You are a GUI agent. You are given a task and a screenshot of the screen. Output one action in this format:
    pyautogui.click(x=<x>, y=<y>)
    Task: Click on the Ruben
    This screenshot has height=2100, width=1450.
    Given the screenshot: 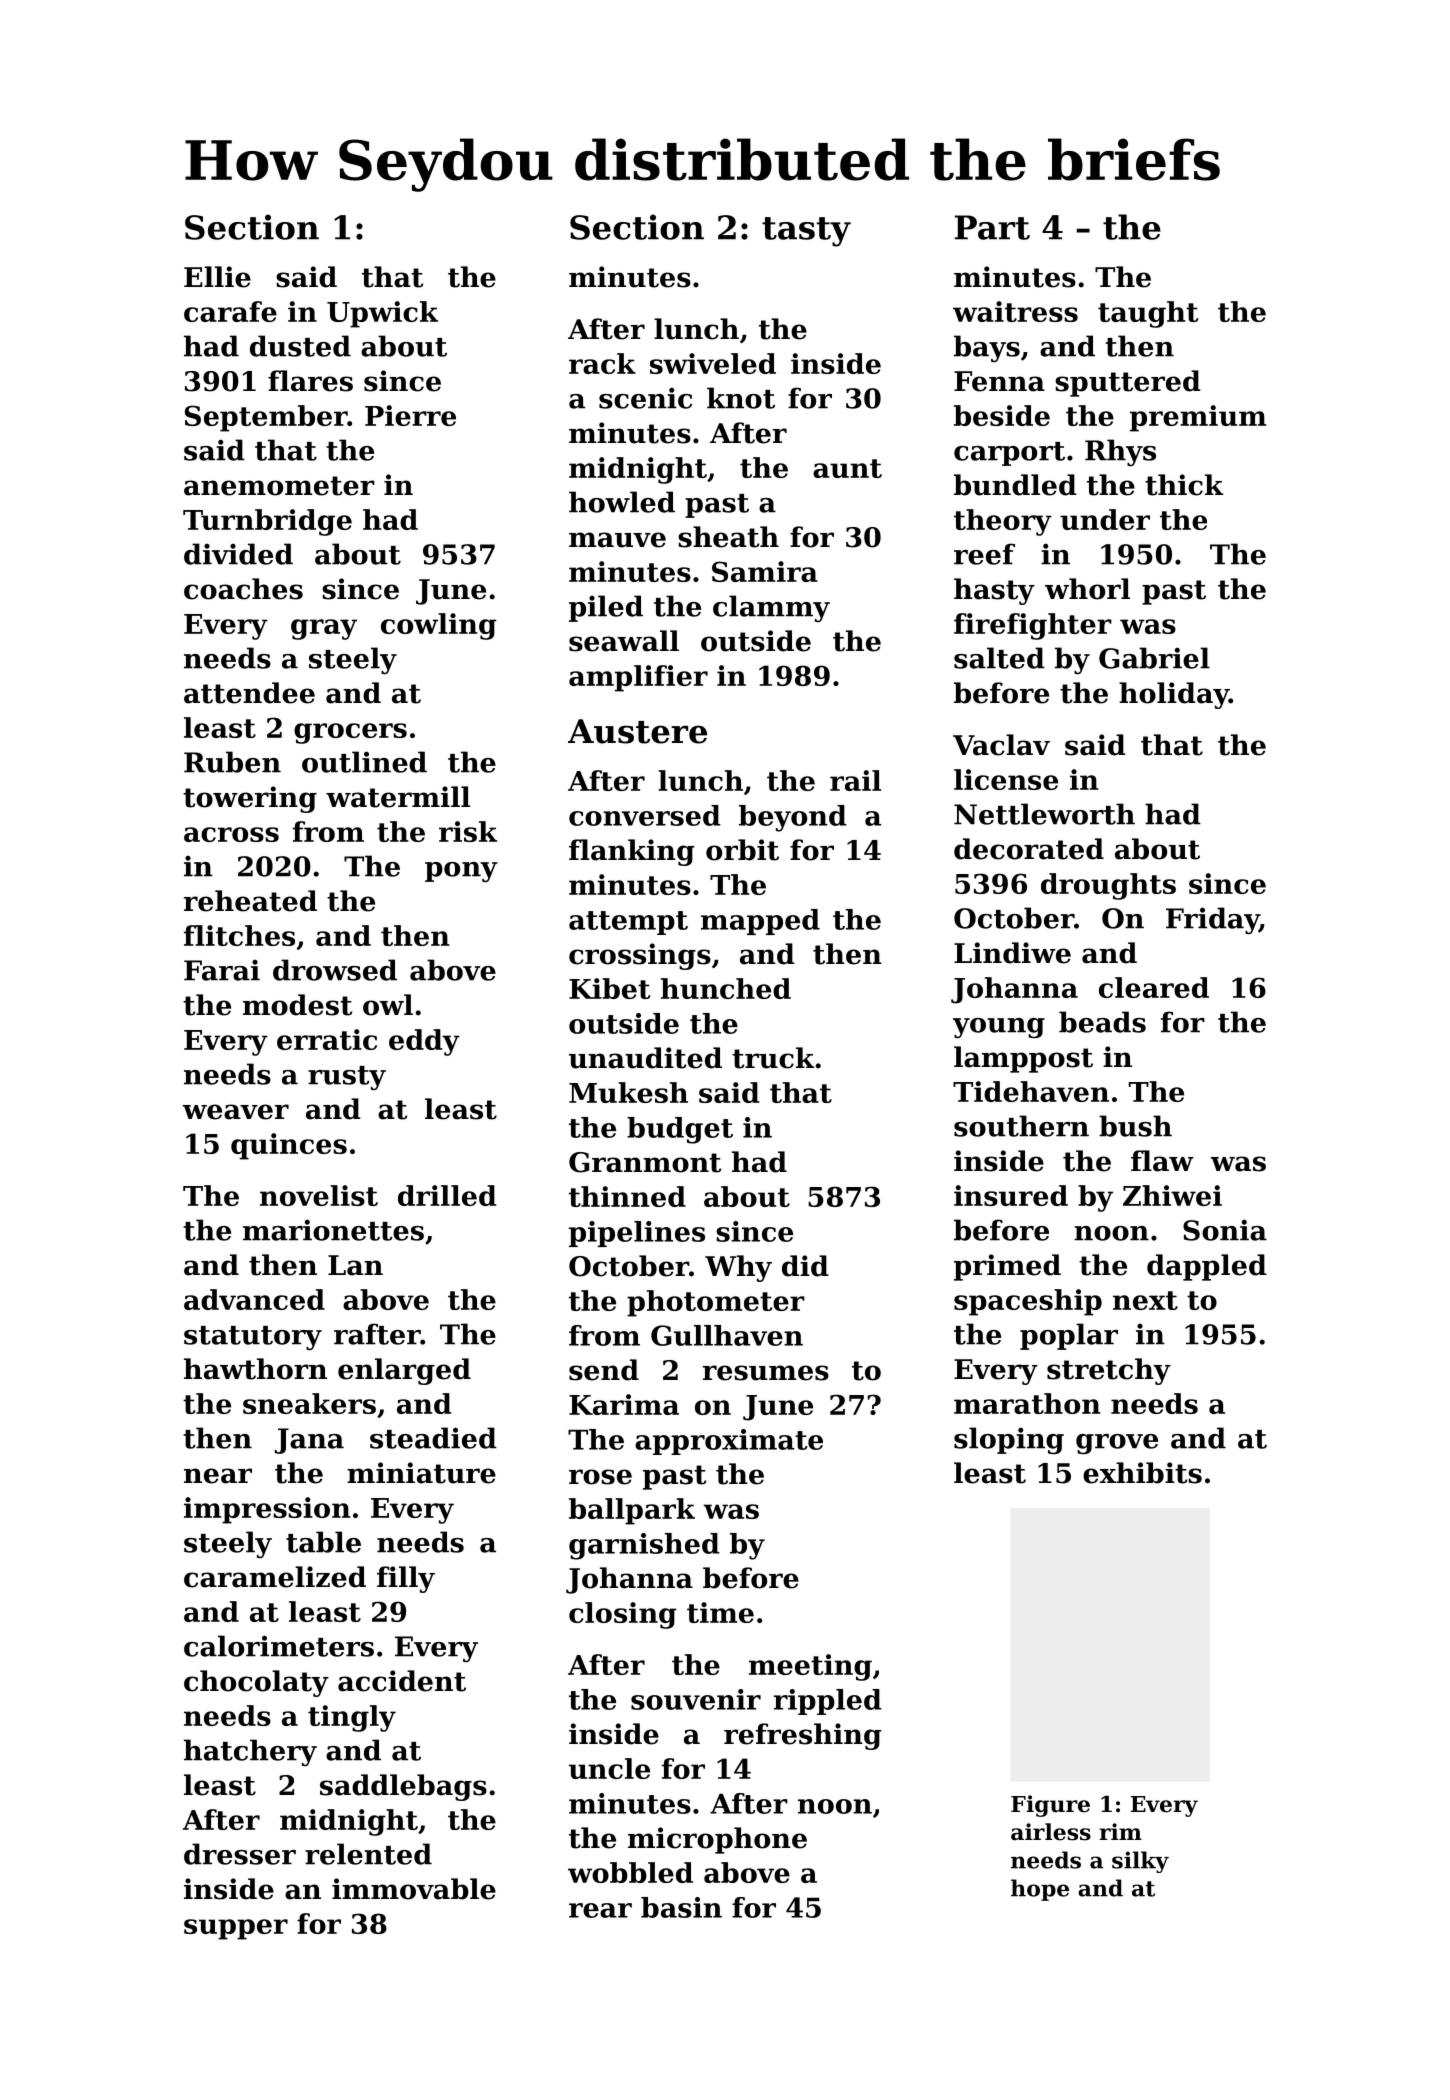 What is the action you would take?
    pyautogui.click(x=232, y=762)
